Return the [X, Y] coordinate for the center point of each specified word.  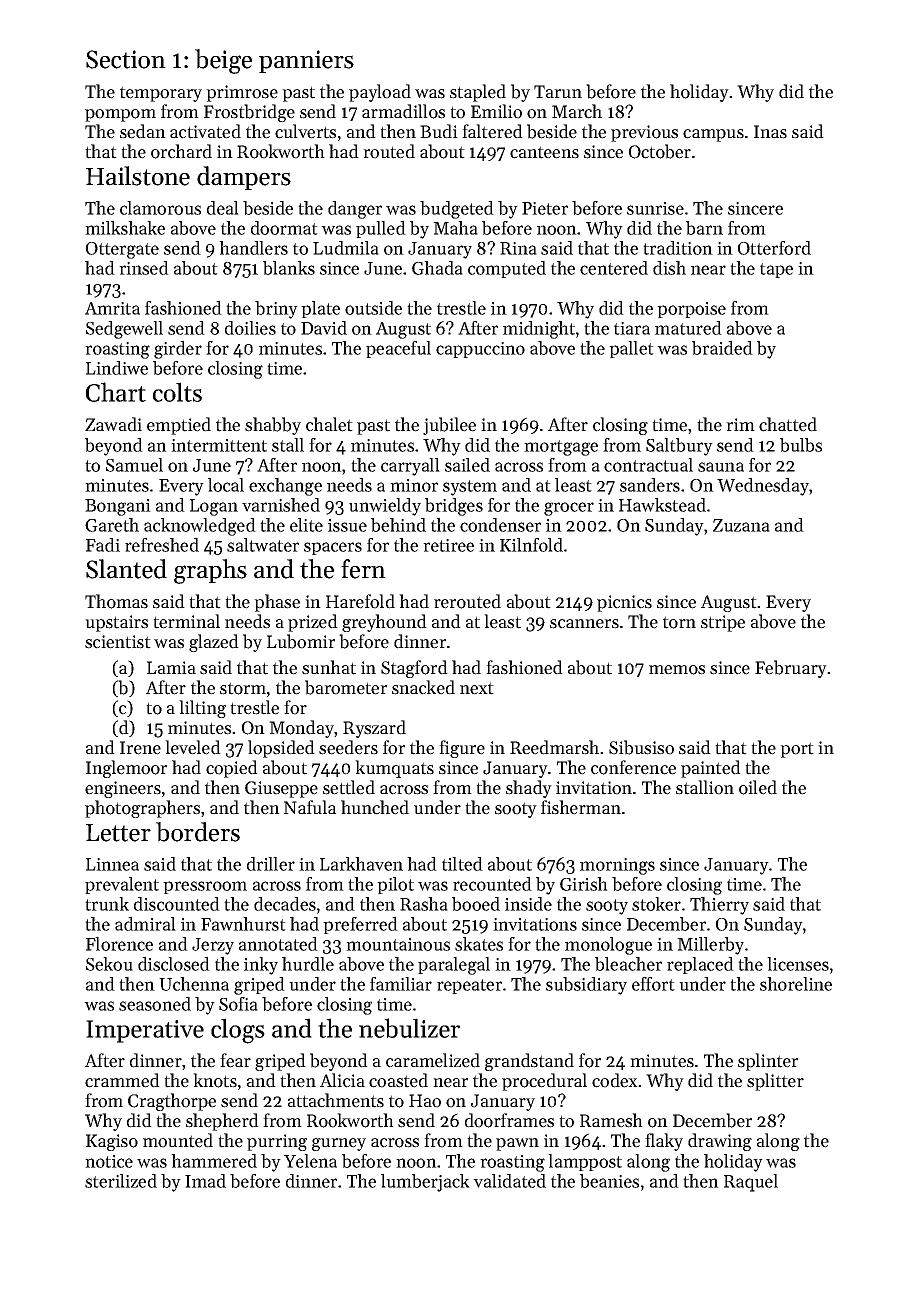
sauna [721, 467]
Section [126, 59]
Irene [140, 748]
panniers [306, 61]
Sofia [238, 1004]
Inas [770, 132]
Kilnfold [531, 545]
